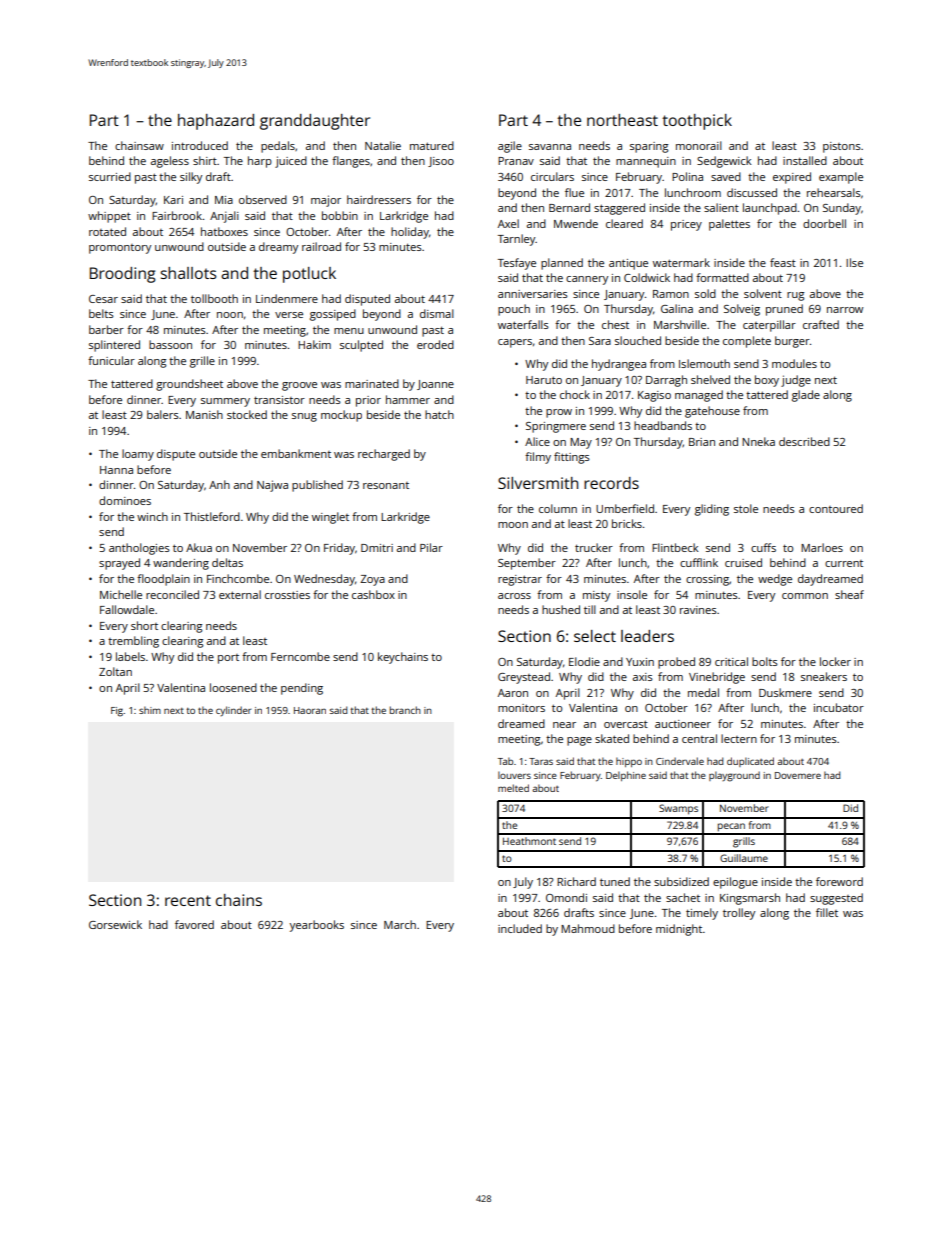  Describe the element at coordinates (400, 924) in the image. I see `March` at that location.
